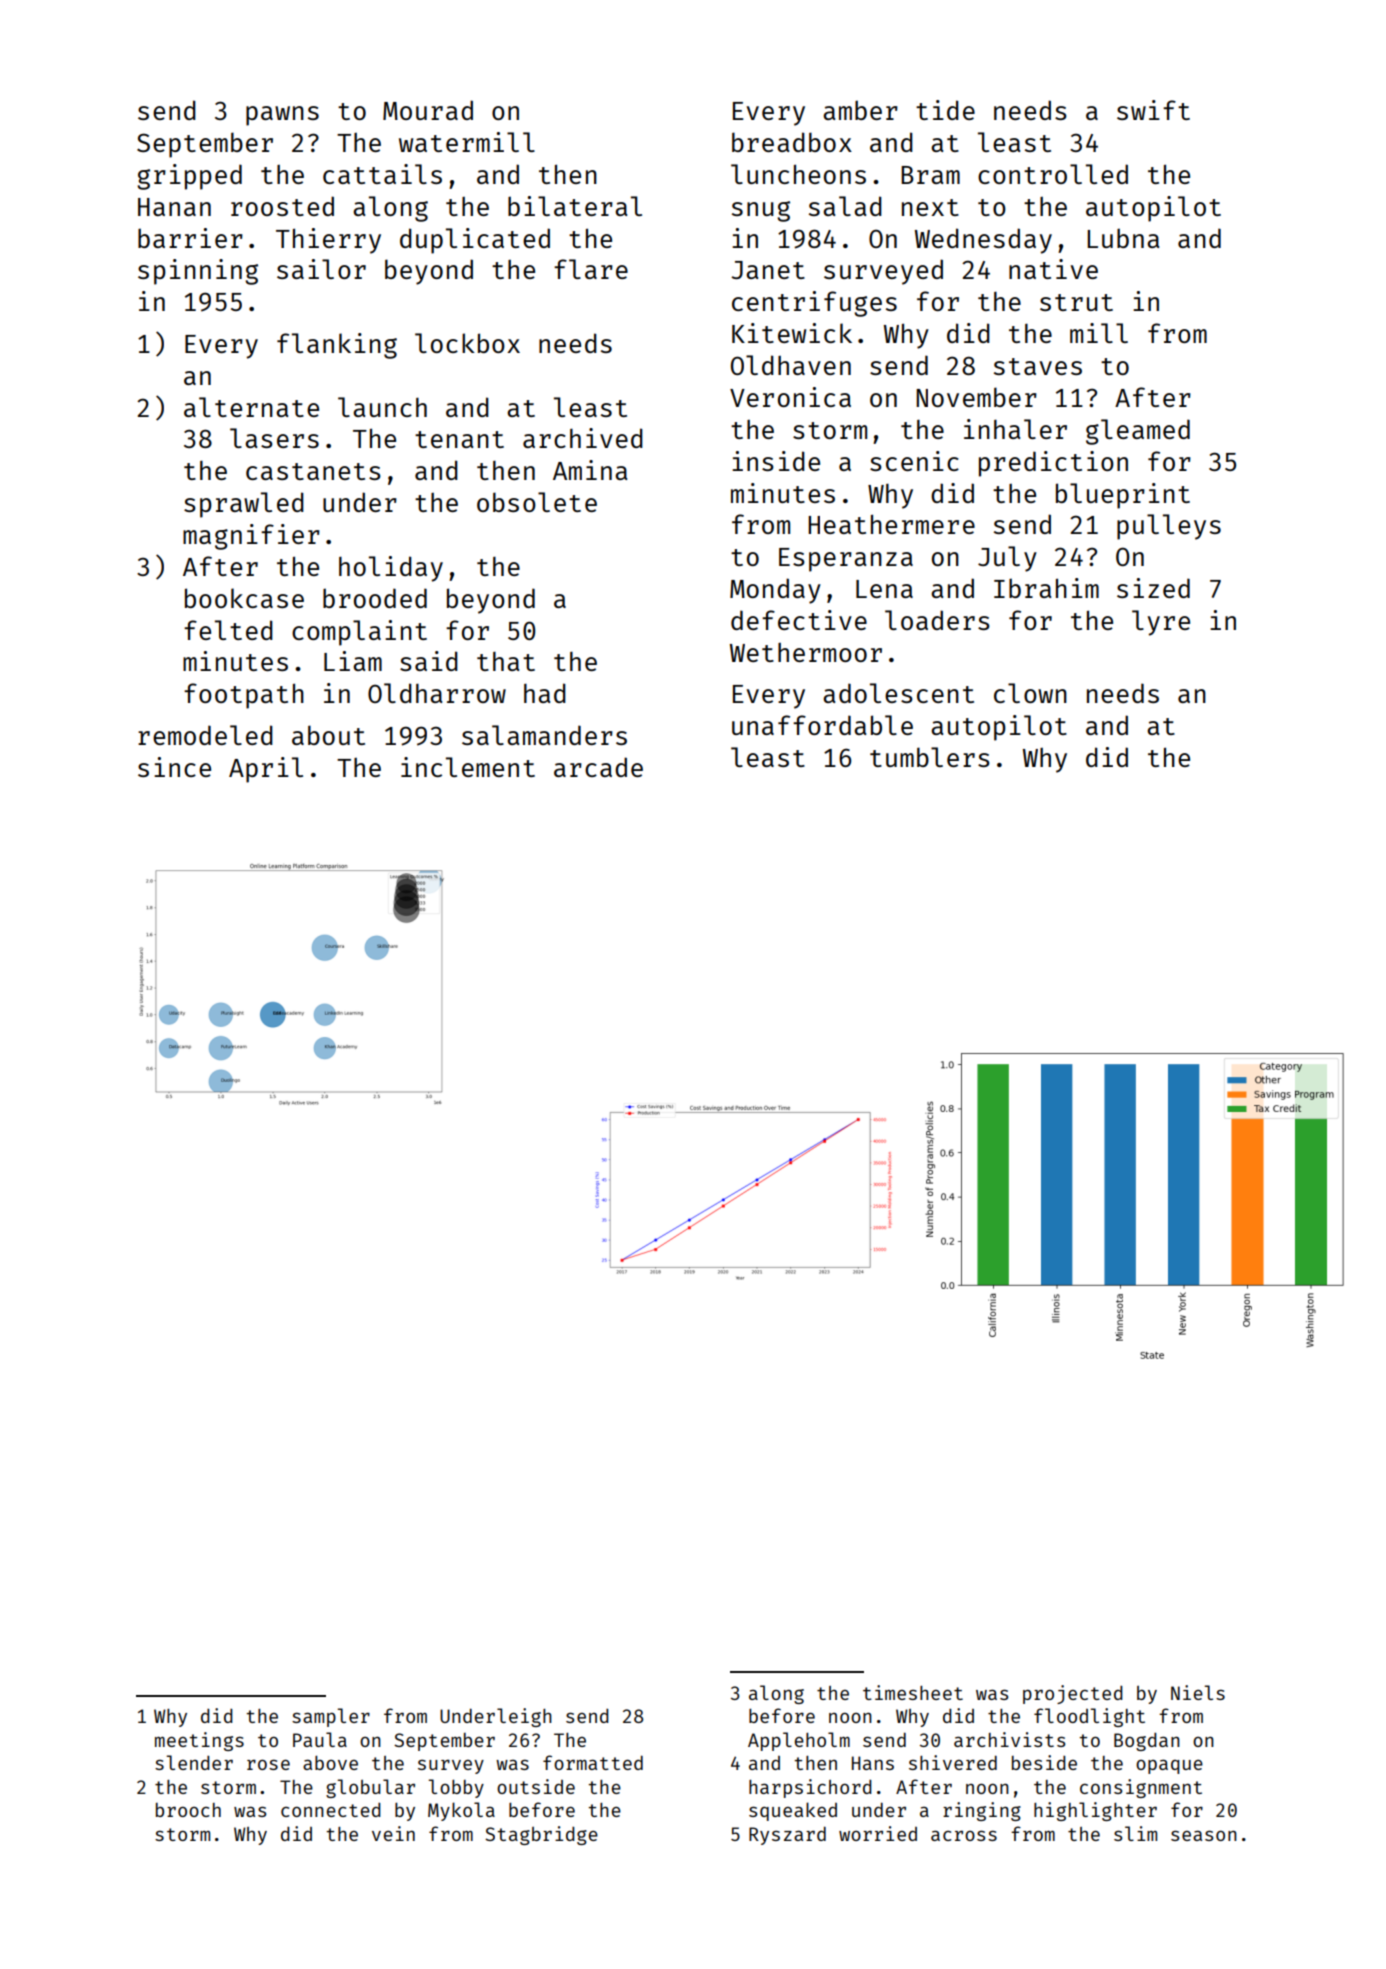  What do you see at coordinates (575, 206) in the document?
I see `bilateral` at bounding box center [575, 206].
